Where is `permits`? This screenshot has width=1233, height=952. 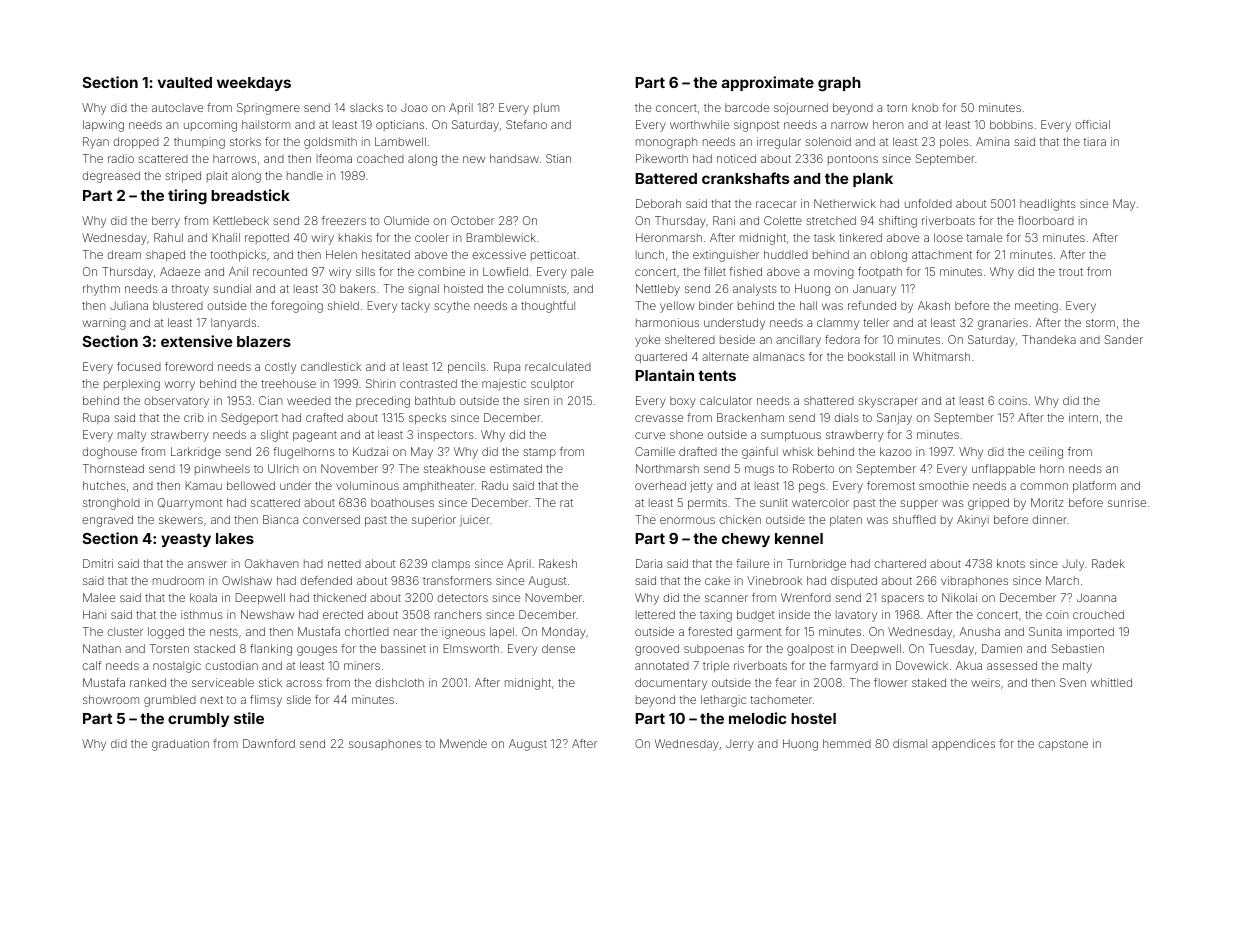
permits is located at coordinates (707, 504).
